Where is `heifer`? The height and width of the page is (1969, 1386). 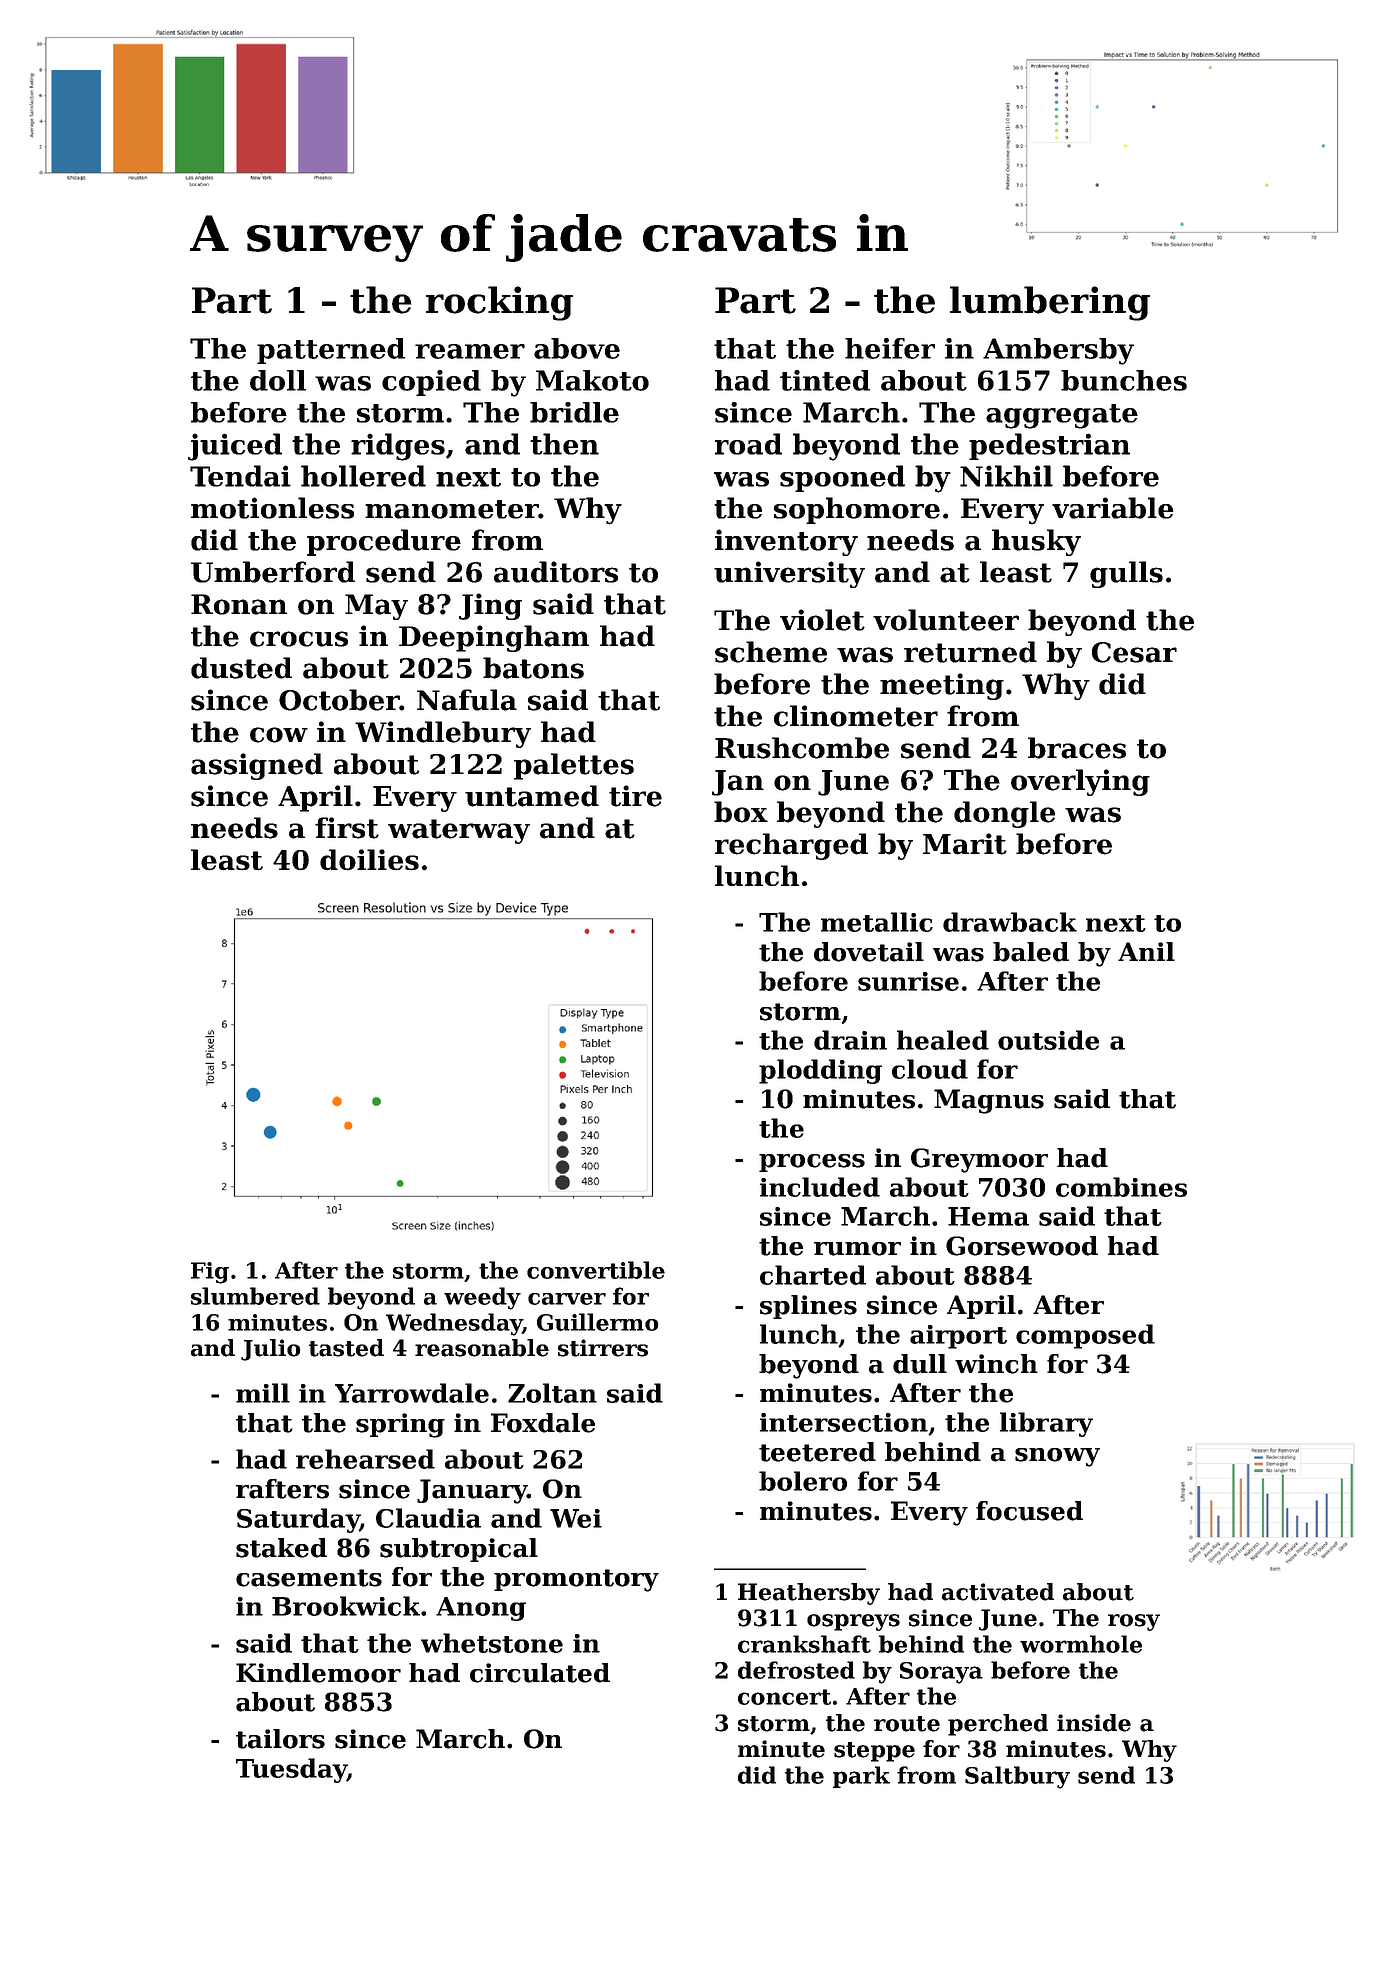 heifer is located at coordinates (890, 348).
